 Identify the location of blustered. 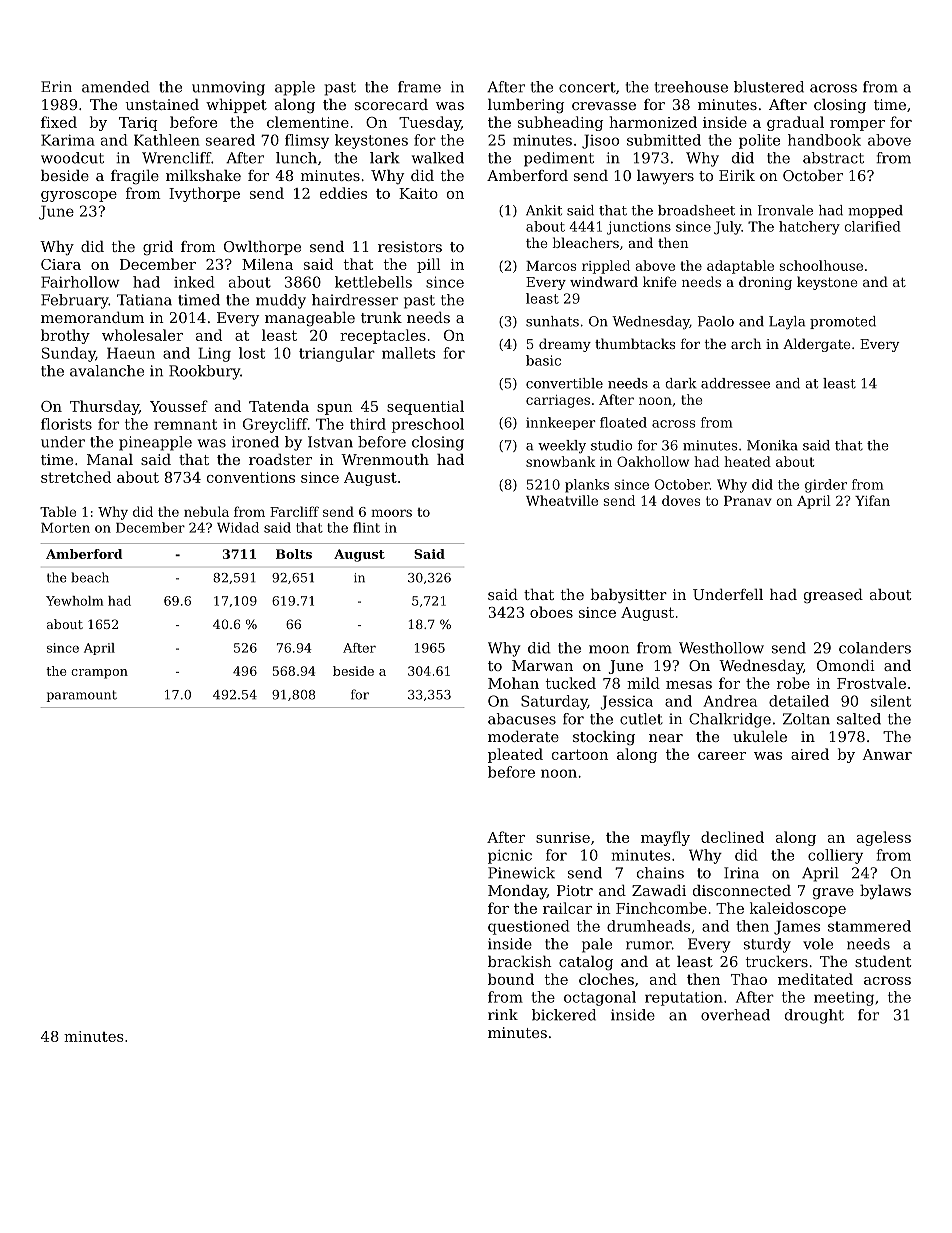
(769, 87).
